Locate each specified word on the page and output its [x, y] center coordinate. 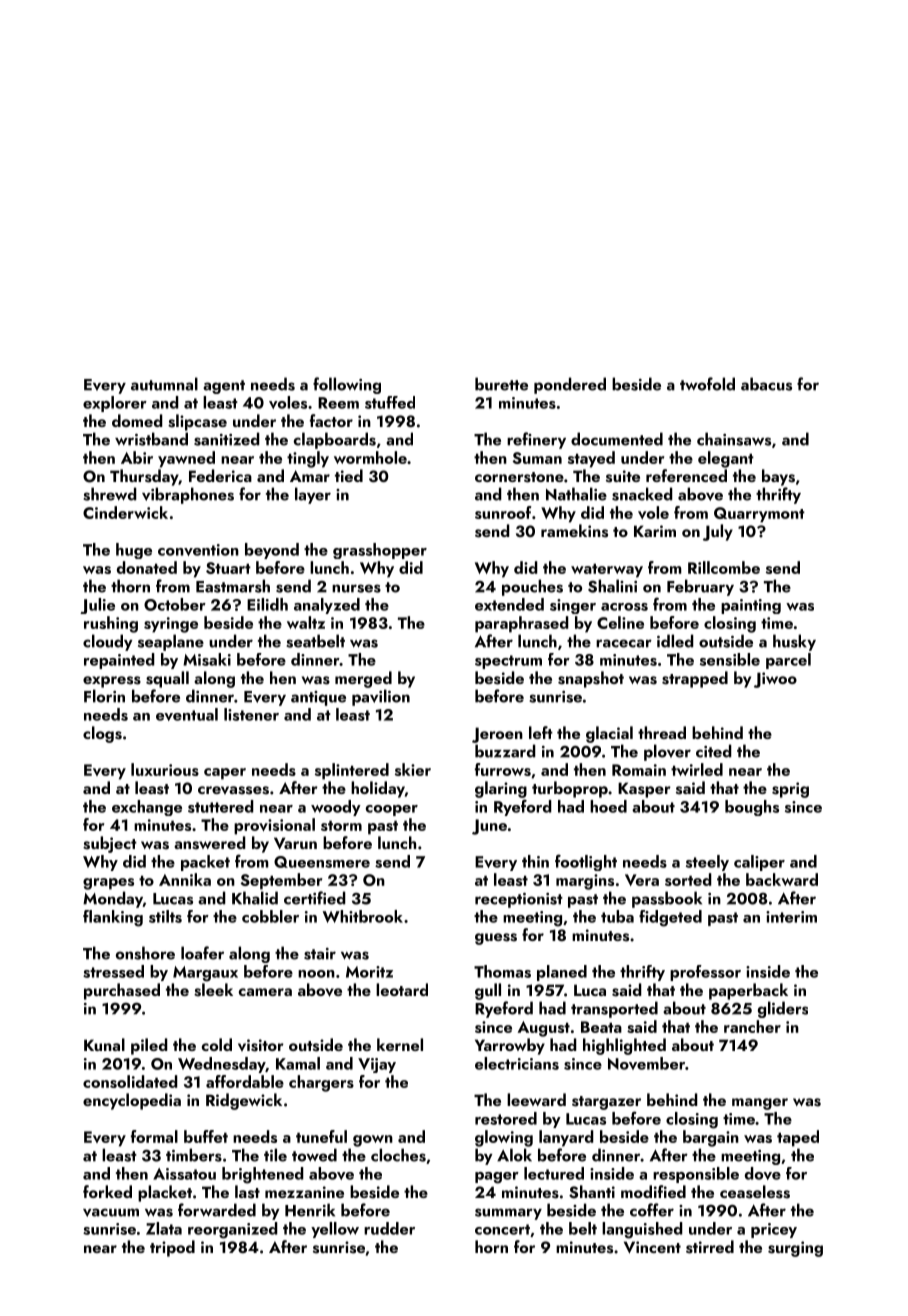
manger [760, 1104]
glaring [501, 789]
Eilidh [267, 604]
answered [210, 843]
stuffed [390, 402]
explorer [115, 404]
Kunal [104, 1044]
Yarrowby [510, 1046]
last [247, 1192]
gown [373, 1141]
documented [617, 439]
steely [707, 863]
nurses [356, 588]
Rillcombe [724, 567]
